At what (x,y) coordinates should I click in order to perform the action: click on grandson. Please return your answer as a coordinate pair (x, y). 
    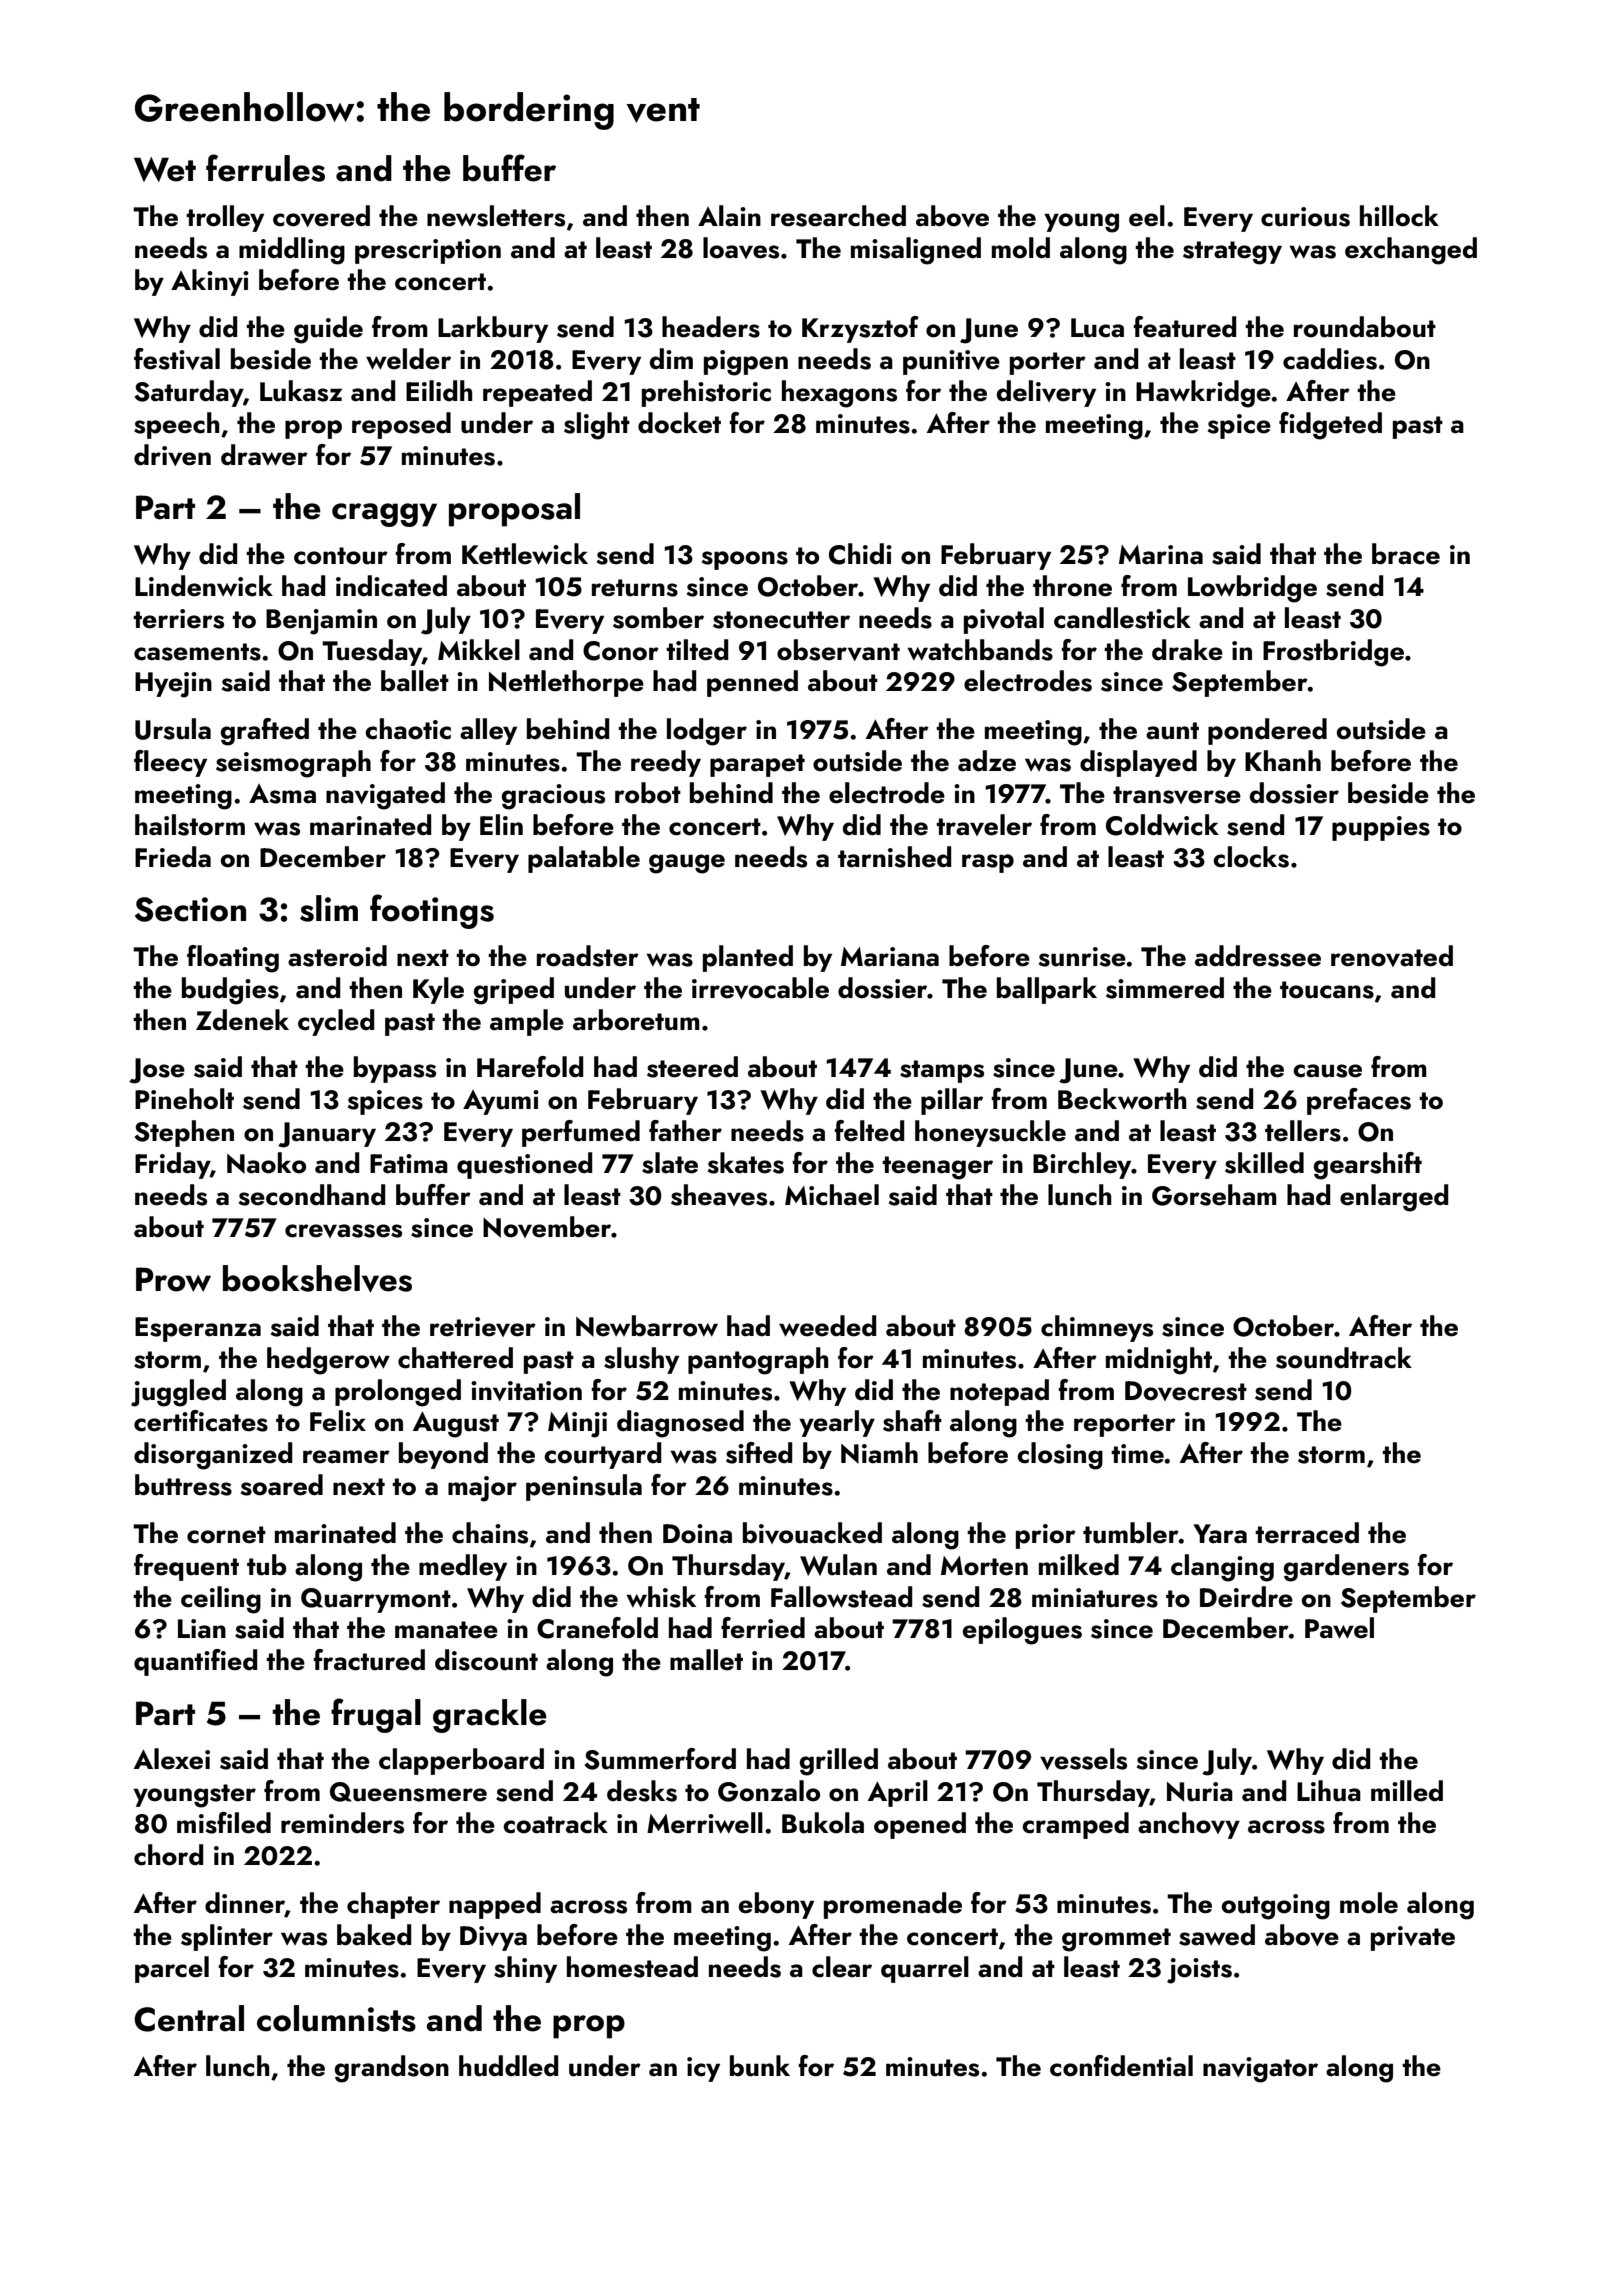
    Looking at the image, I should click on (392, 2069).
